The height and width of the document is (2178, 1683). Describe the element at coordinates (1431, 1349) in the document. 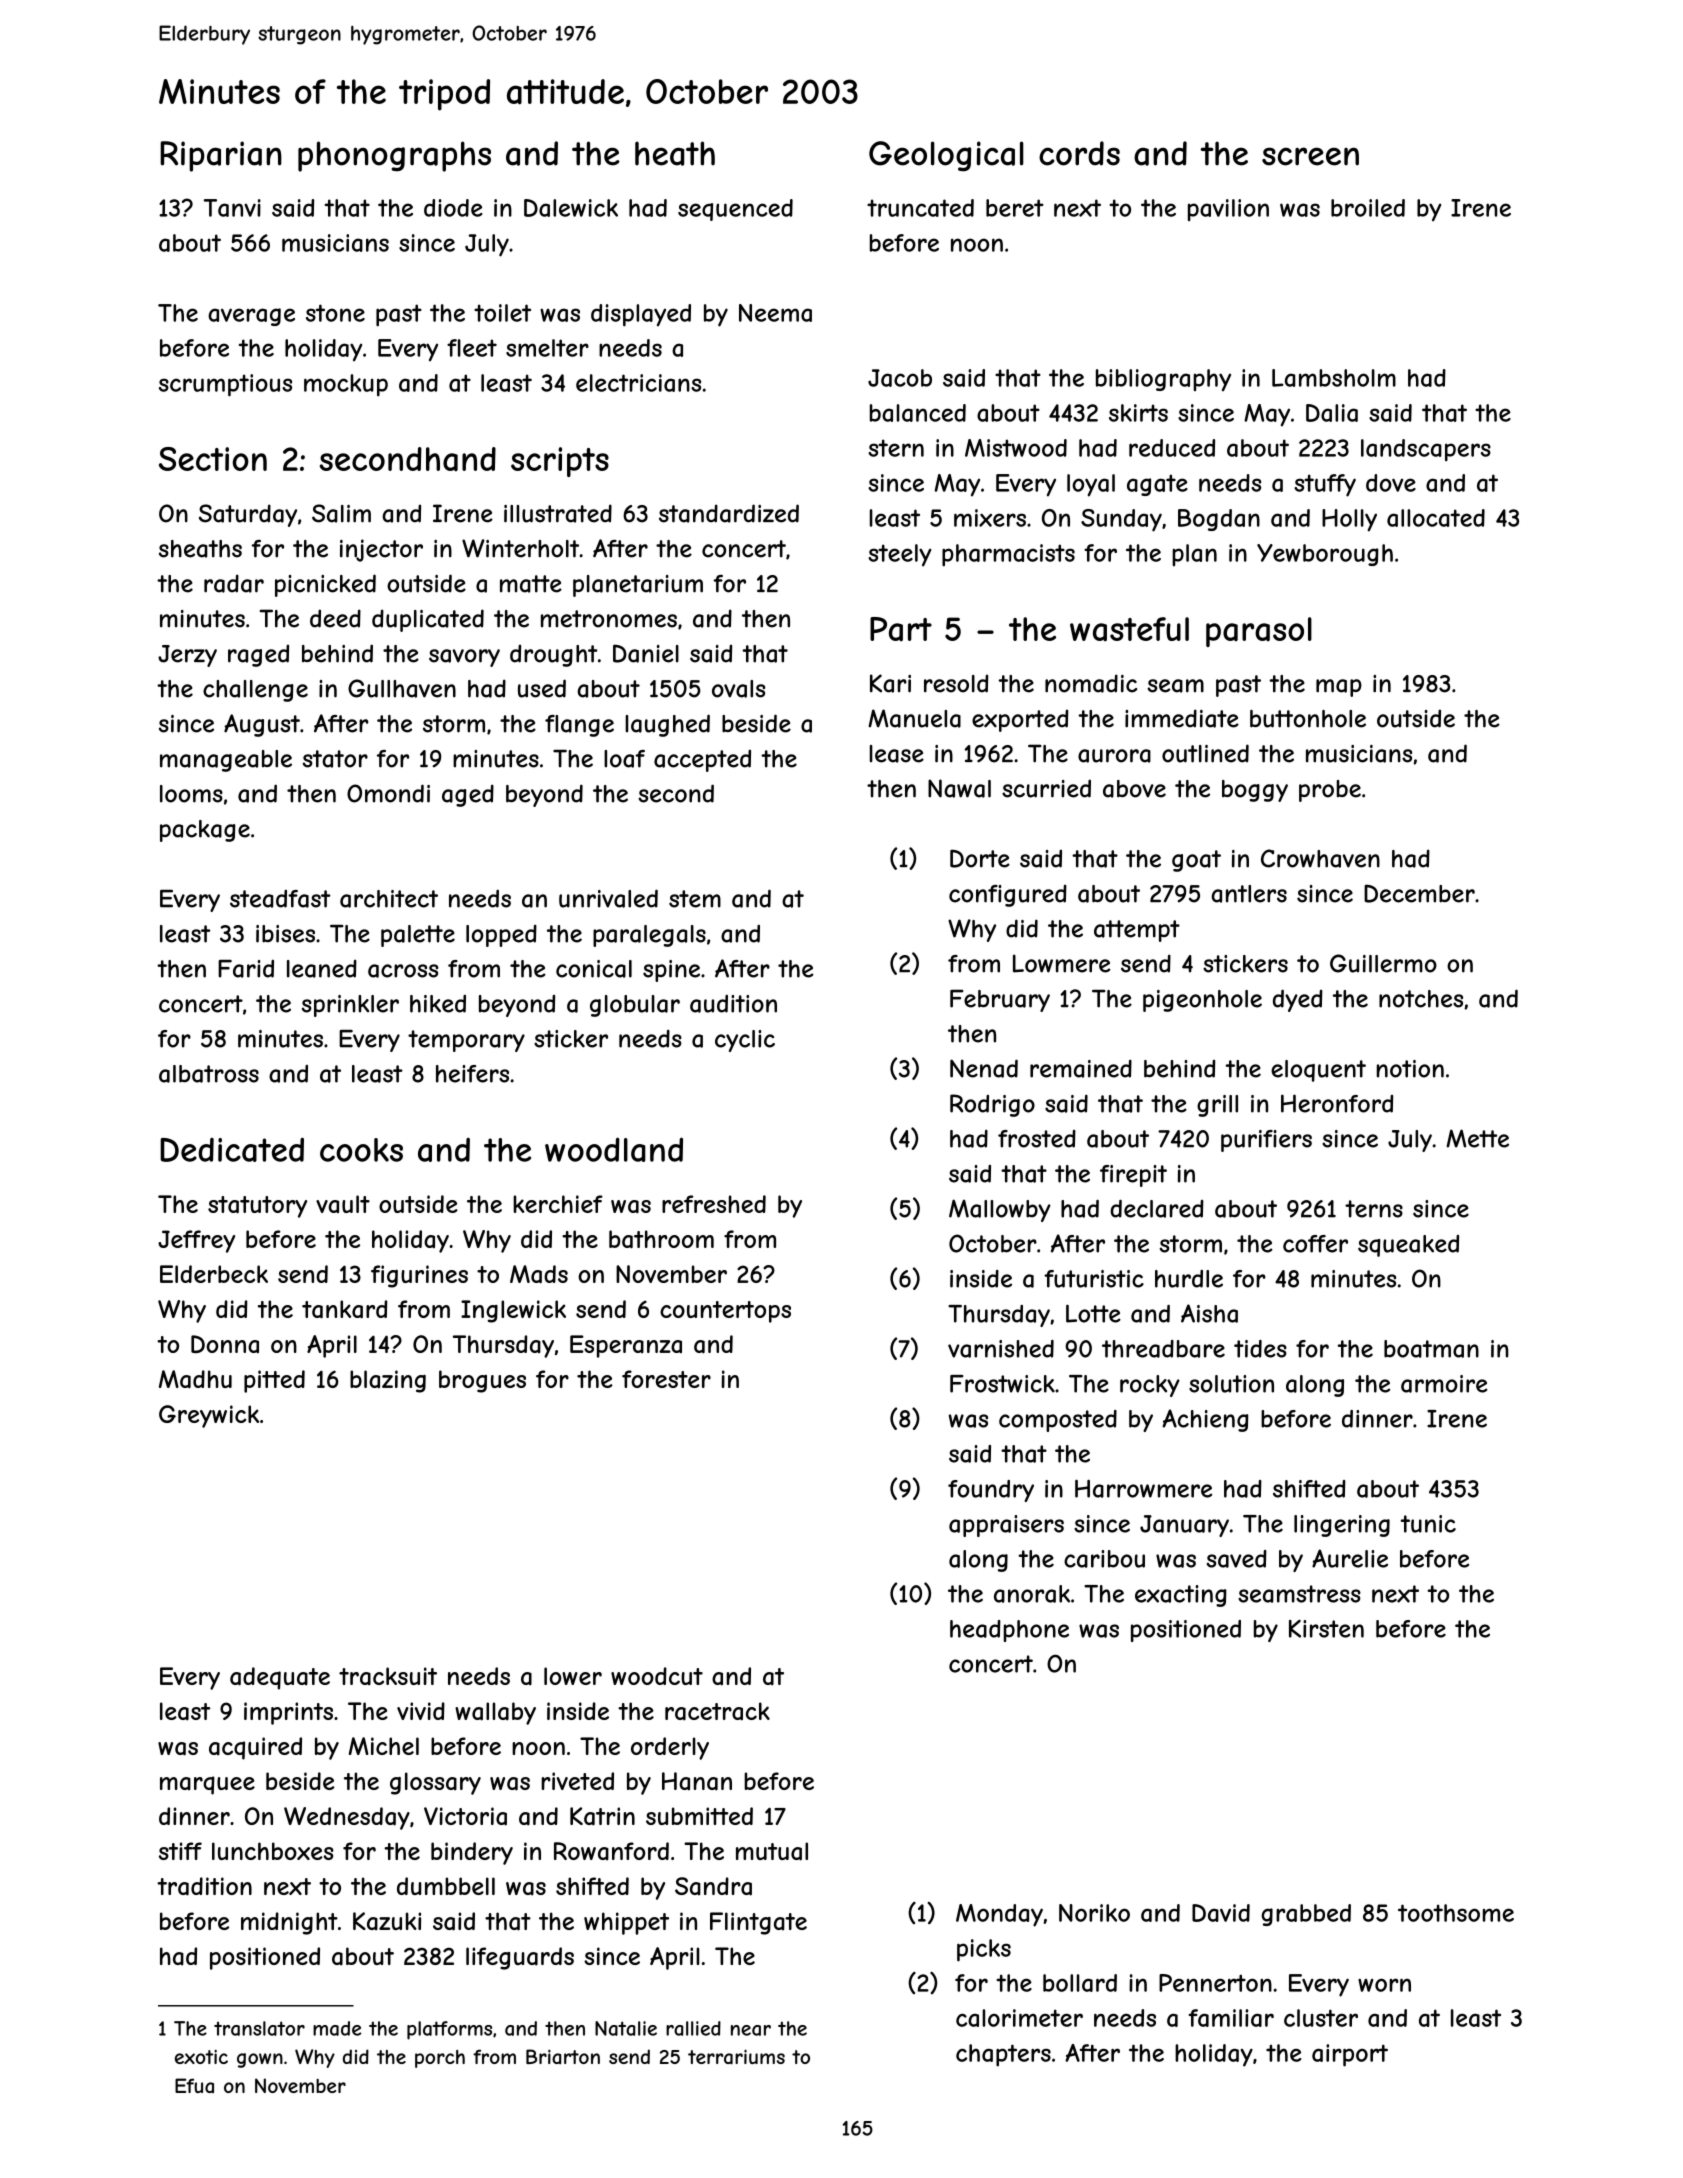

I see `boatman` at that location.
